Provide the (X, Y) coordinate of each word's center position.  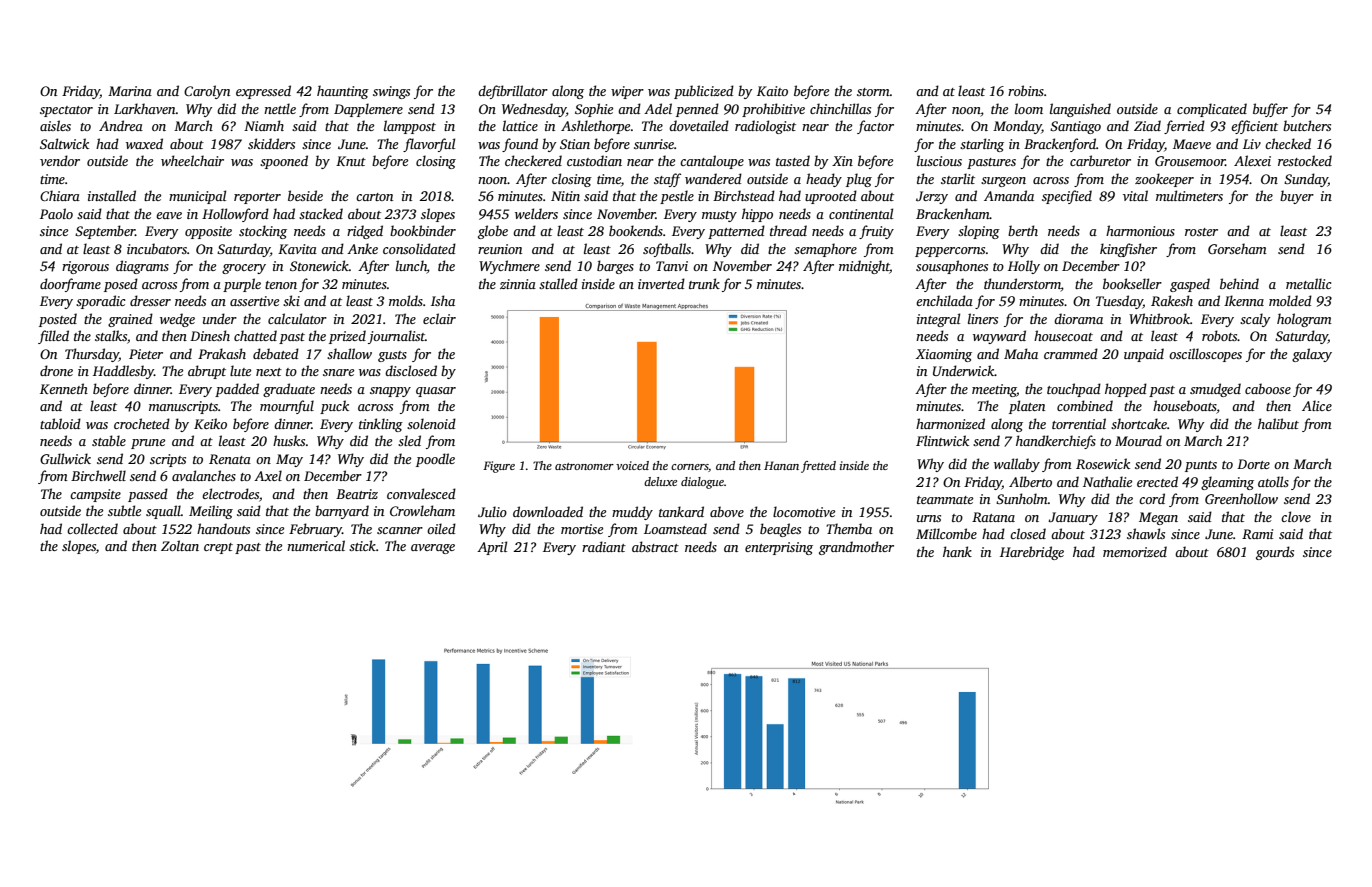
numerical (316, 545)
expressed (263, 92)
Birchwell (98, 475)
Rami (1257, 534)
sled (409, 440)
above (727, 511)
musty (719, 216)
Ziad (1147, 125)
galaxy (1312, 355)
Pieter (146, 354)
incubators (157, 248)
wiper (627, 92)
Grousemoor (1190, 161)
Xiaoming (944, 355)
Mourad (1138, 440)
